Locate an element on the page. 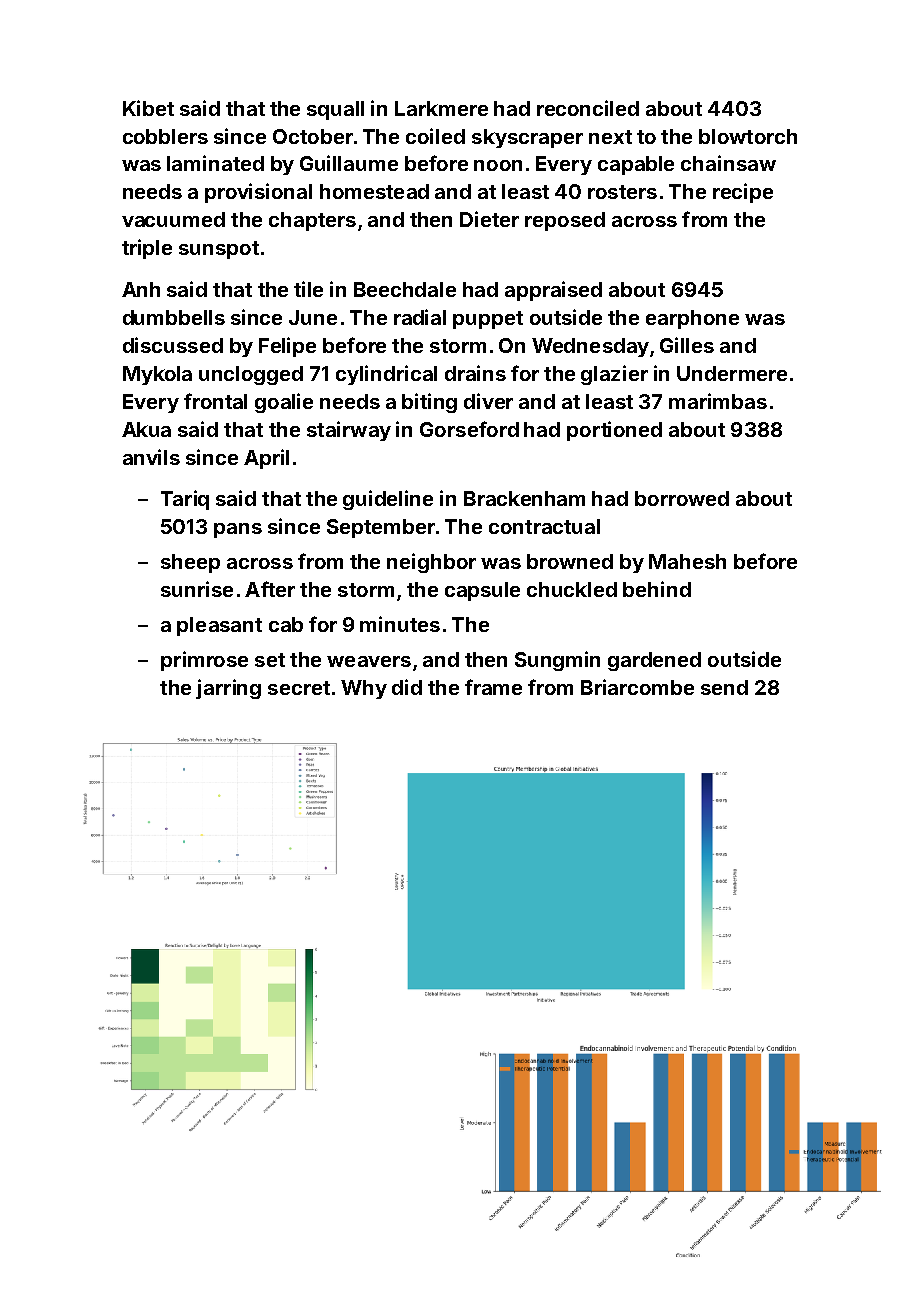  primrose is located at coordinates (204, 661).
